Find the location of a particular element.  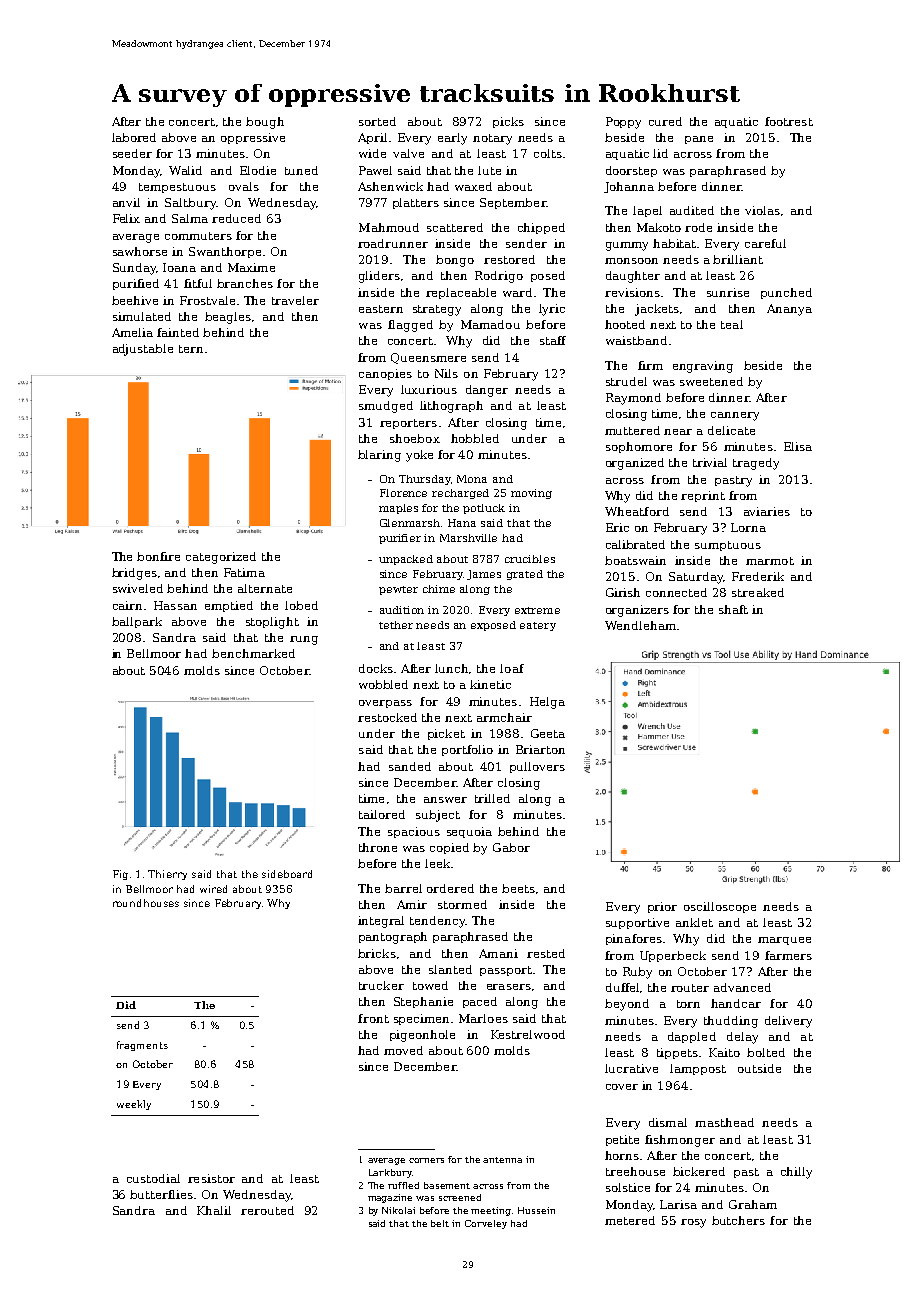

beets is located at coordinates (518, 888).
